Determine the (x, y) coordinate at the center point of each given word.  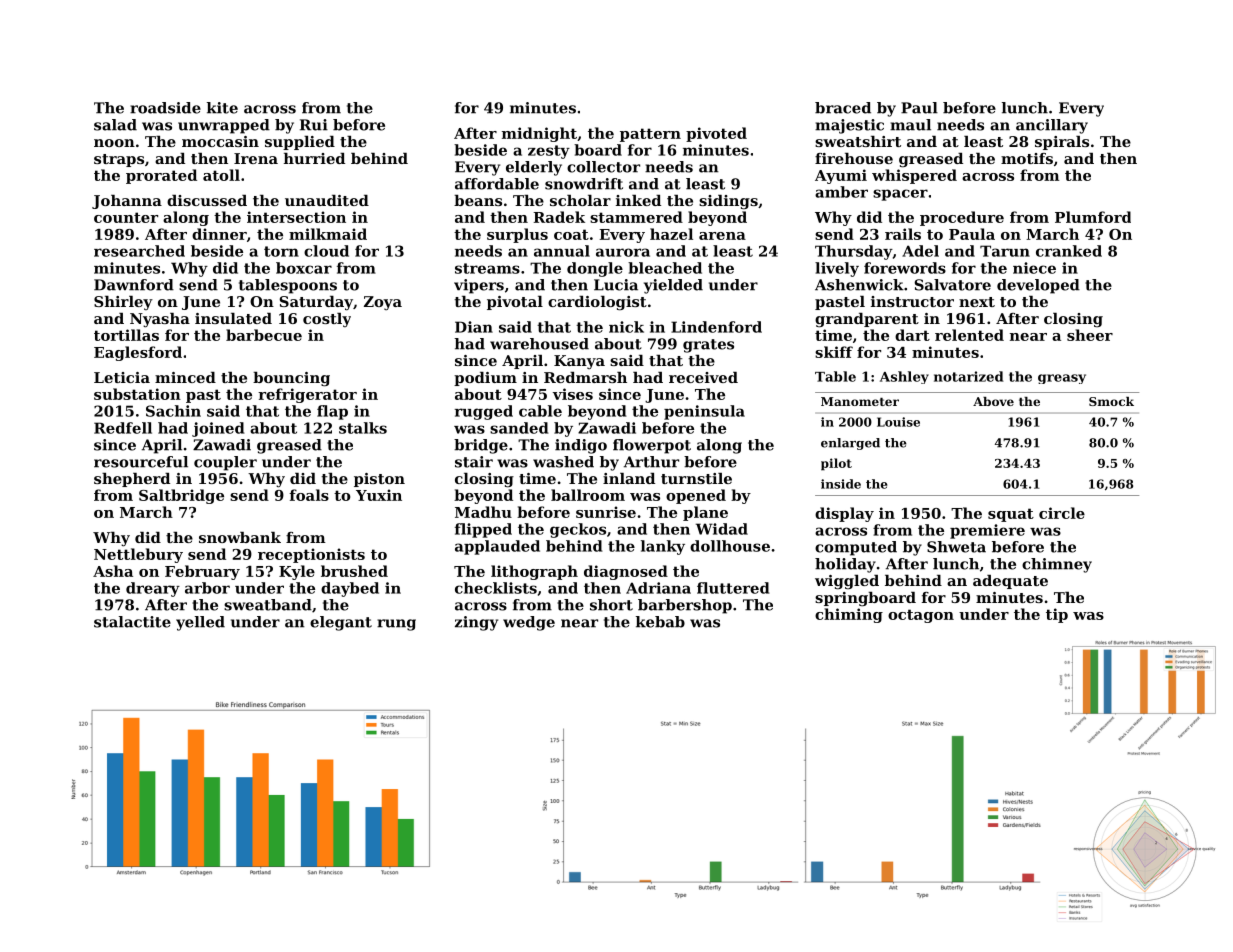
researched (139, 251)
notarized (969, 376)
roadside (165, 108)
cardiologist (597, 303)
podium (485, 379)
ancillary (1052, 126)
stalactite (132, 622)
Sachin (173, 411)
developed (1038, 286)
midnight (539, 134)
